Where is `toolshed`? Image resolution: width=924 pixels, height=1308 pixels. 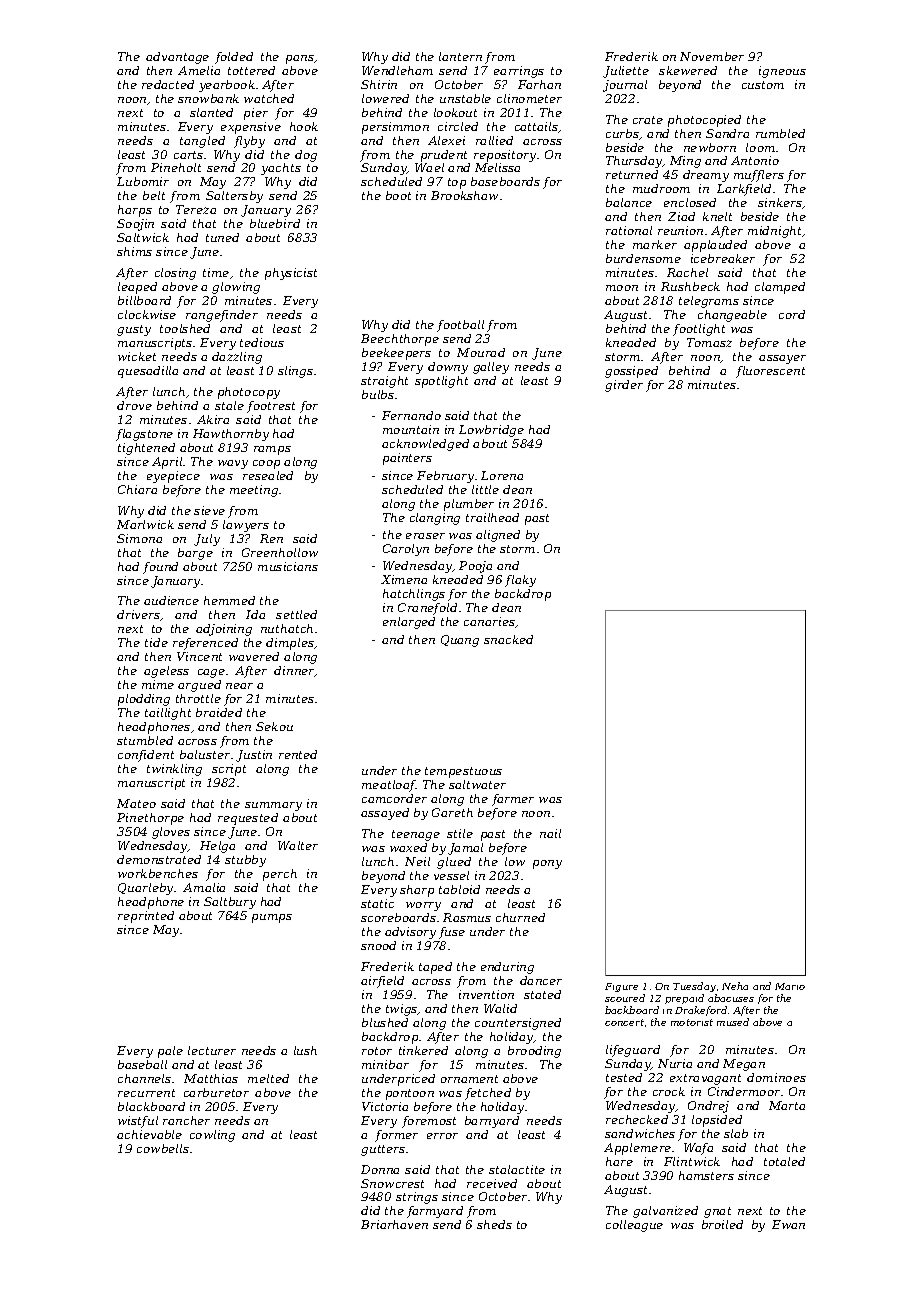
toolshed is located at coordinates (185, 328).
